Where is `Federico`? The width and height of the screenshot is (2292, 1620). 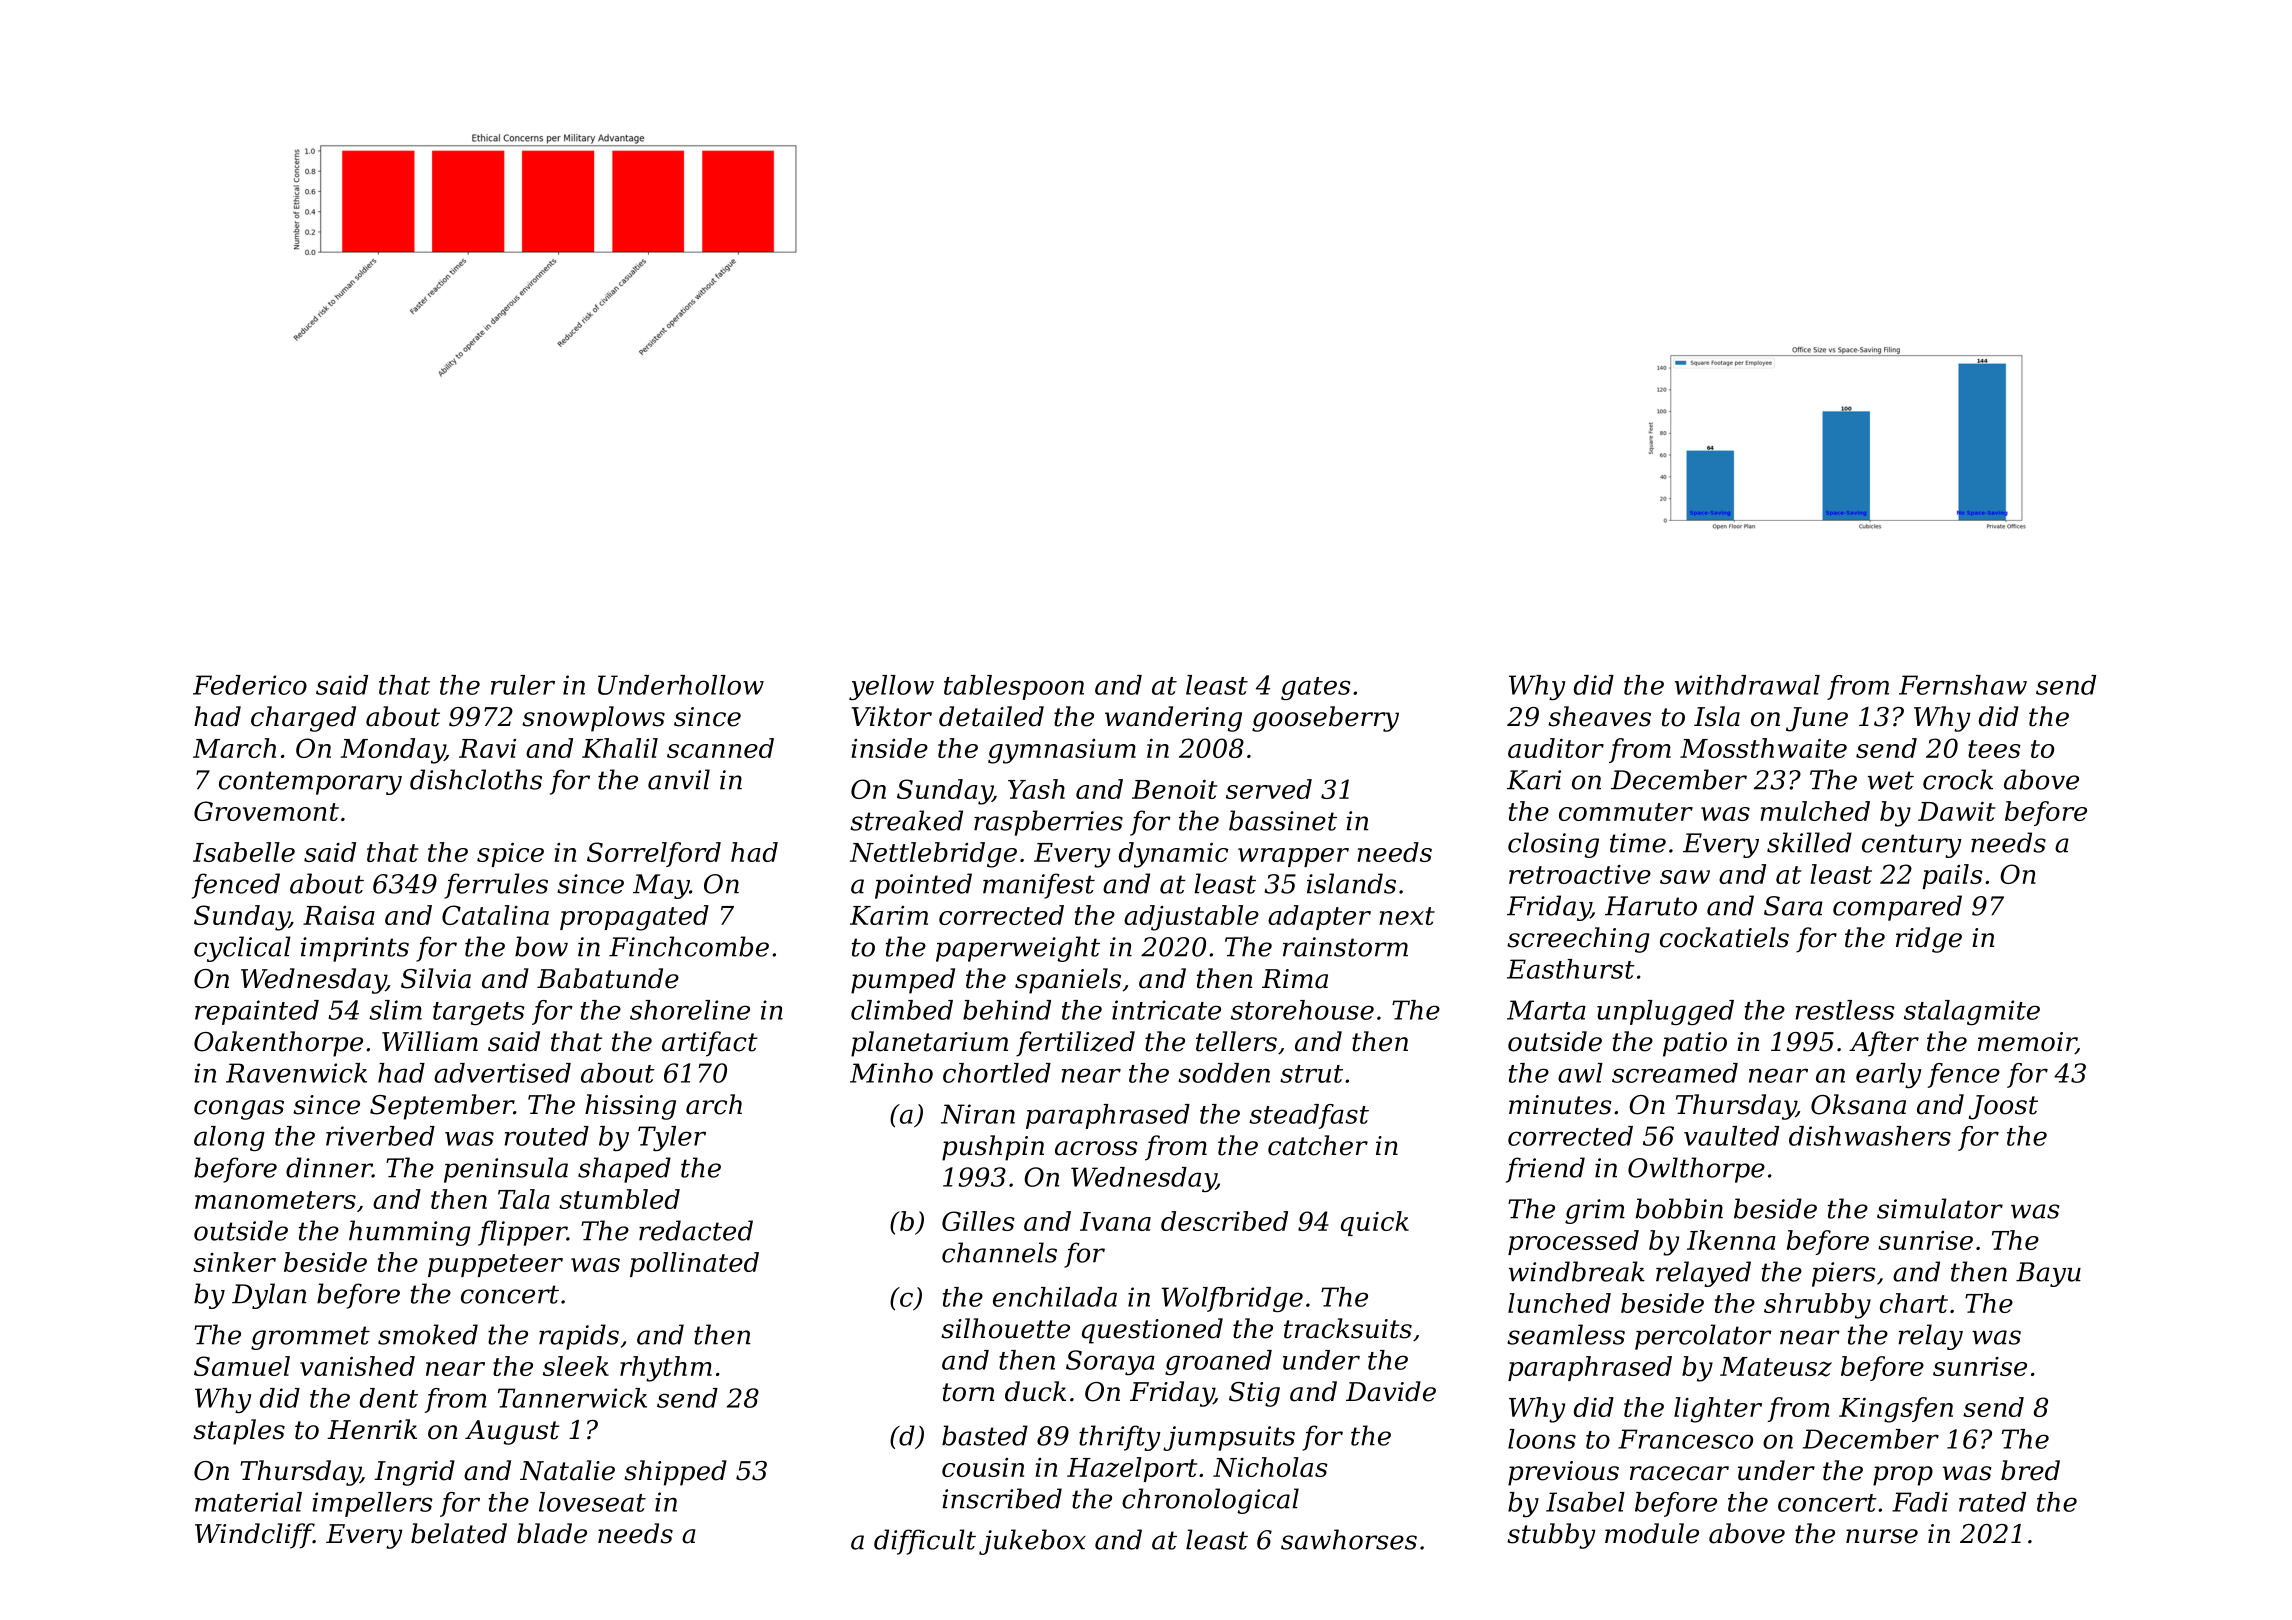
Federico is located at coordinates (250, 685).
